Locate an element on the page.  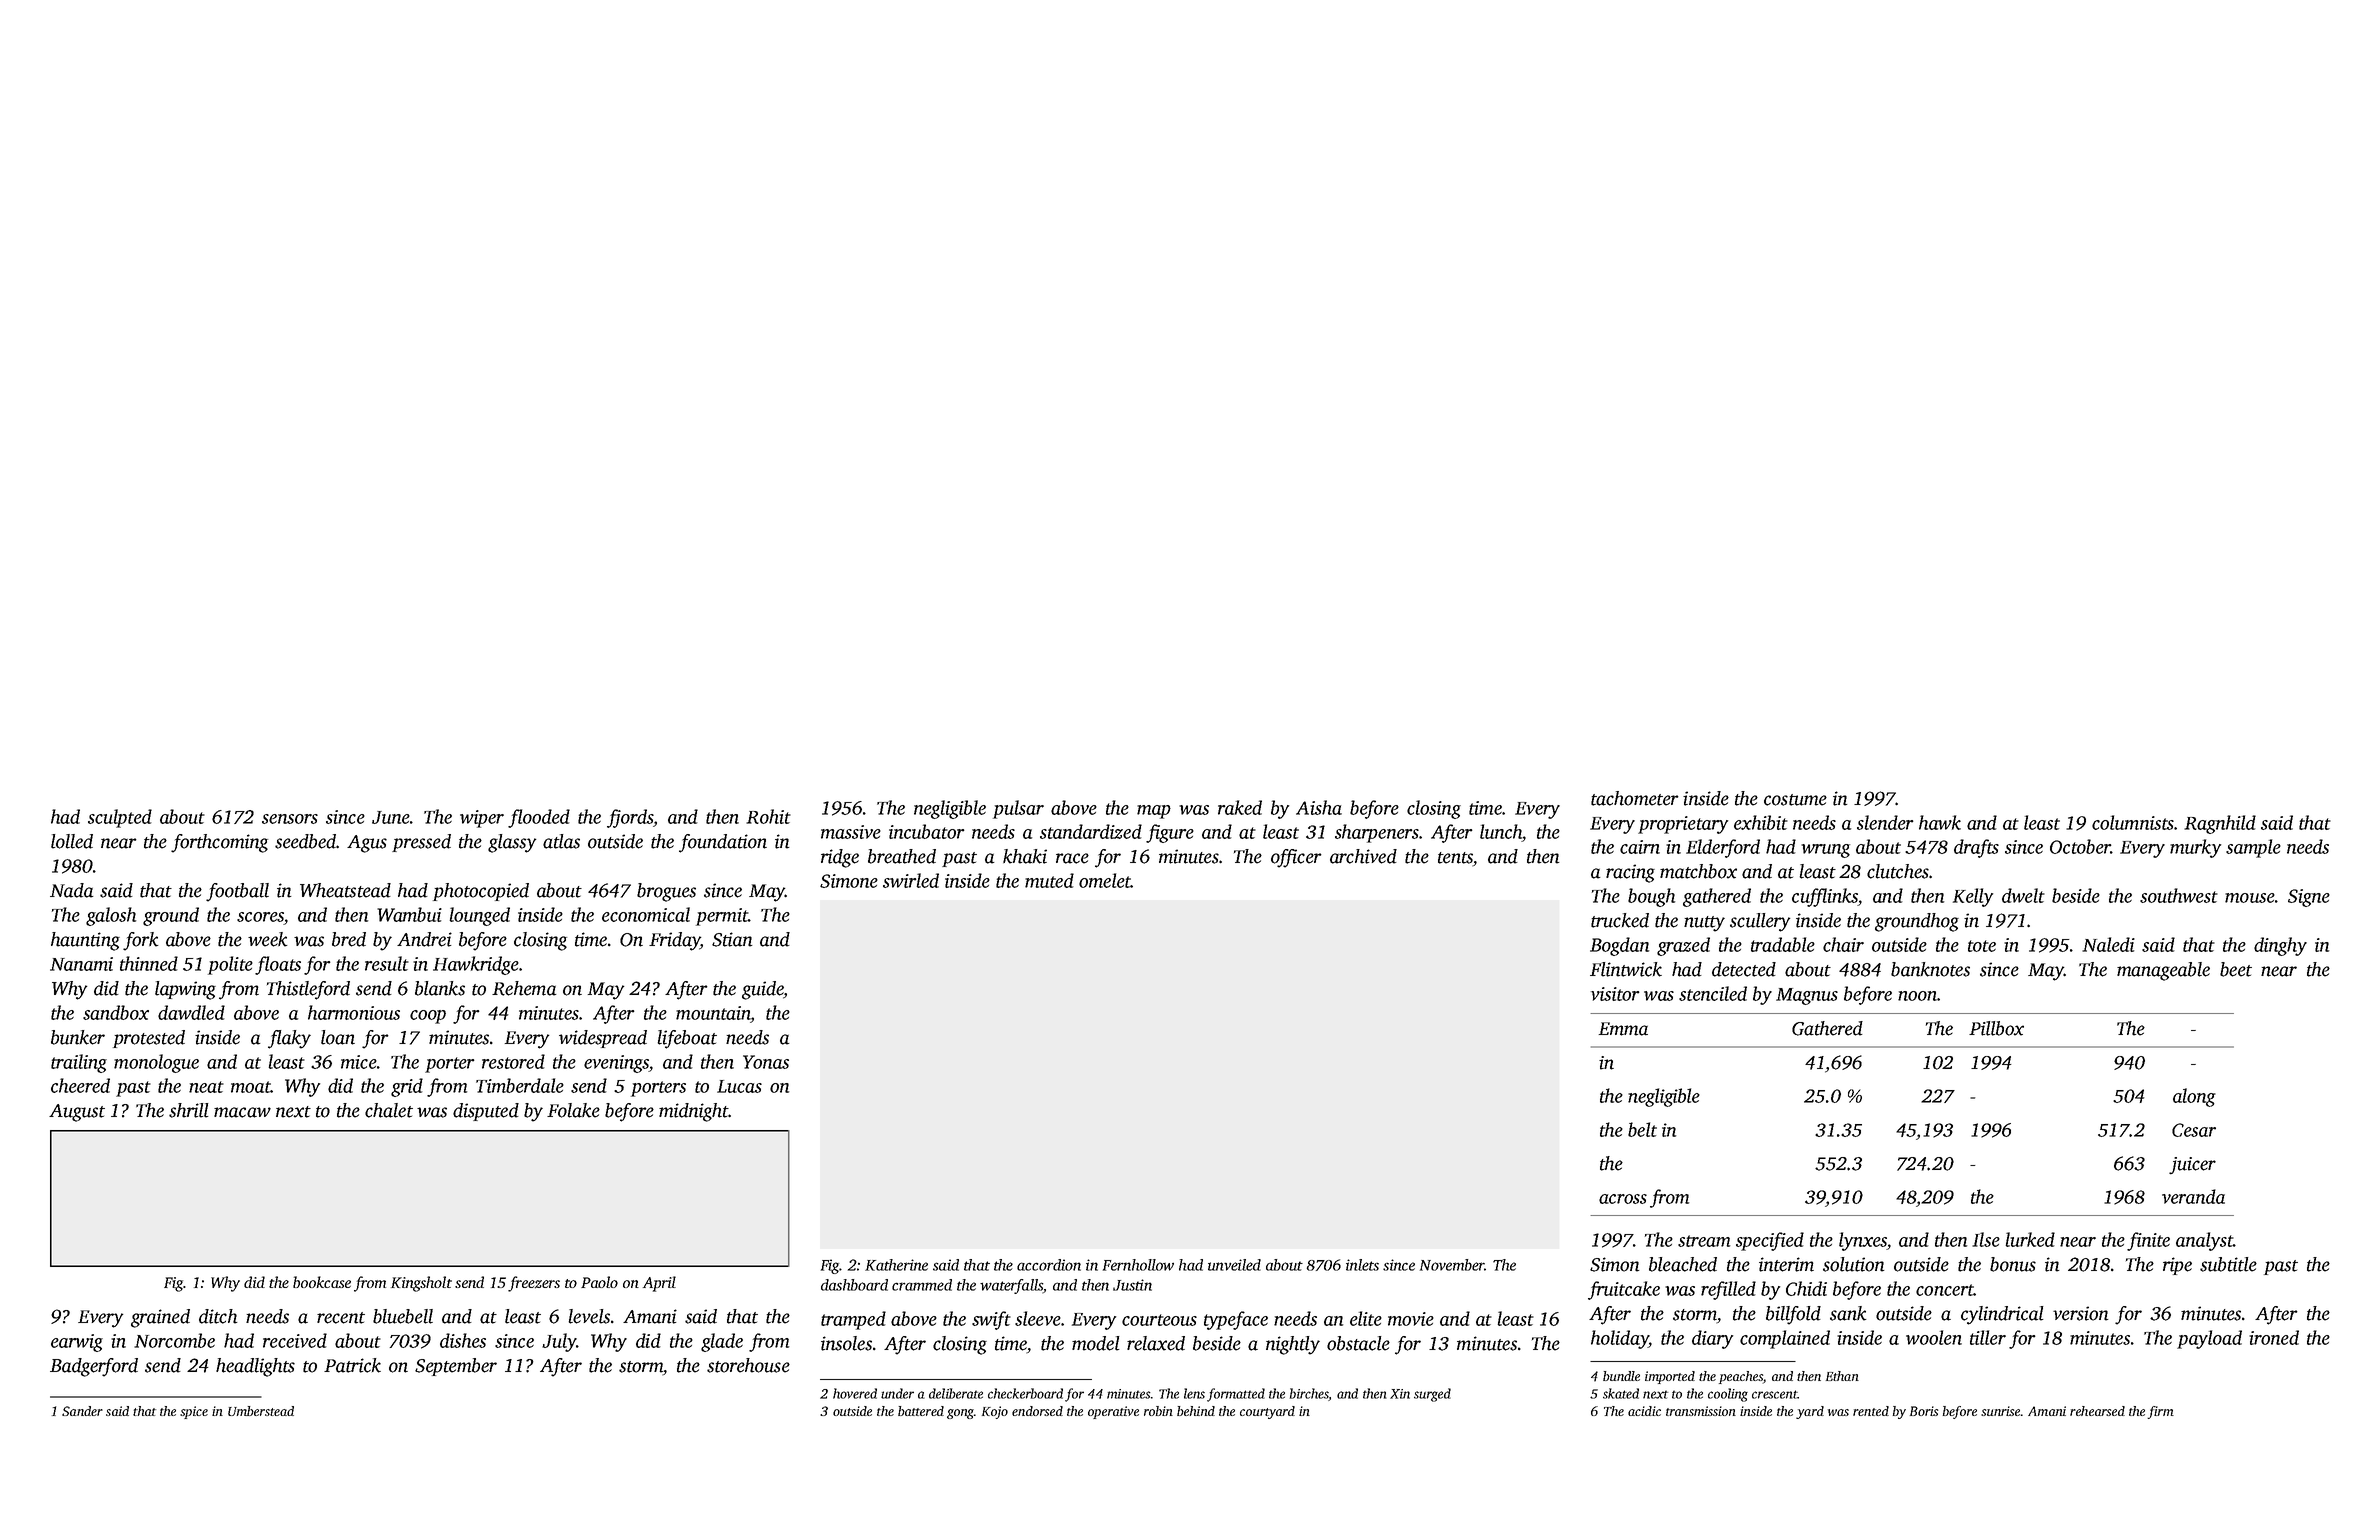
sensors is located at coordinates (290, 819).
